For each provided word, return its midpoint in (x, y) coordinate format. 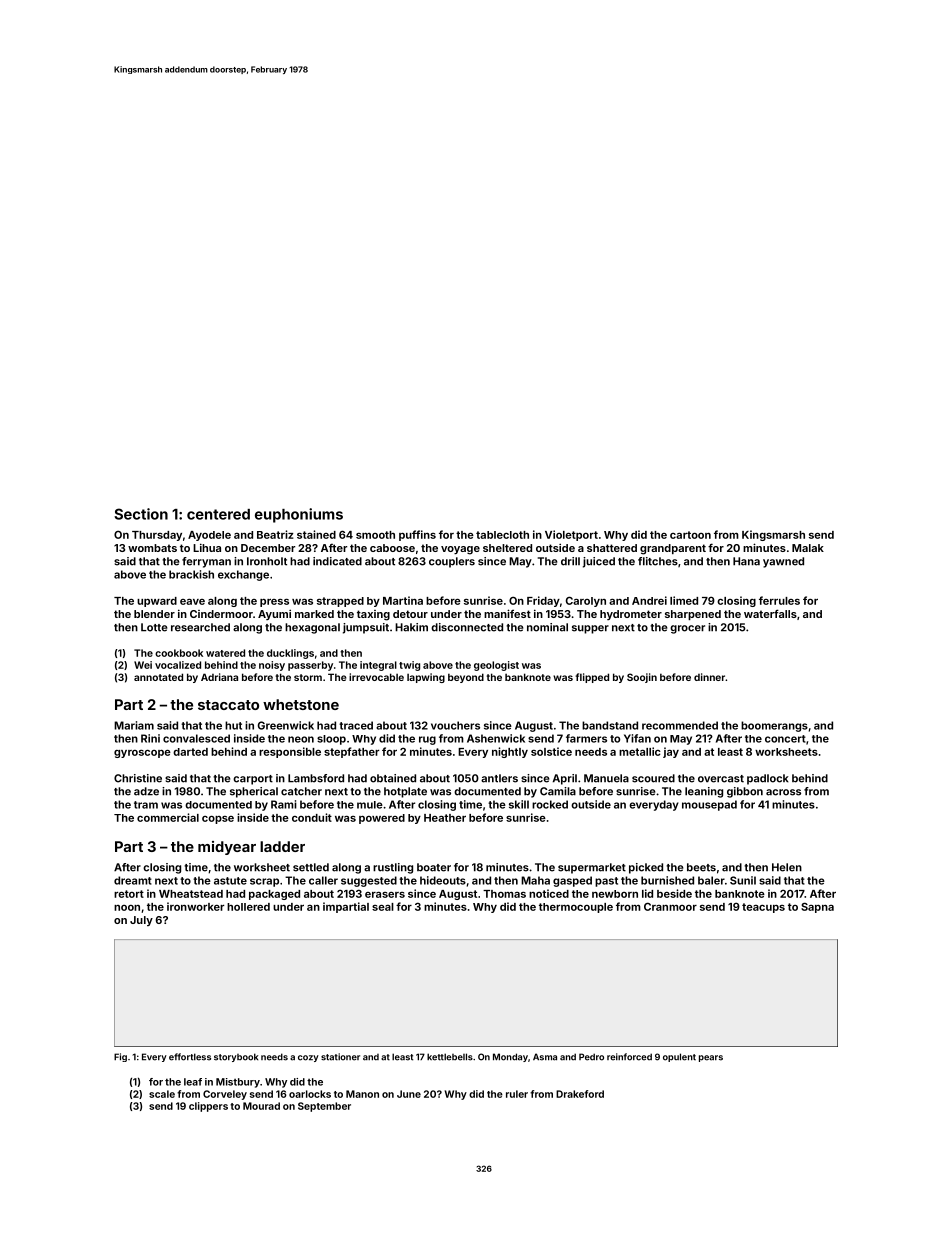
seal (383, 907)
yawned (783, 562)
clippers (208, 1107)
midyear (227, 848)
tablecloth (502, 535)
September (324, 1107)
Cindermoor (221, 614)
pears (711, 1058)
